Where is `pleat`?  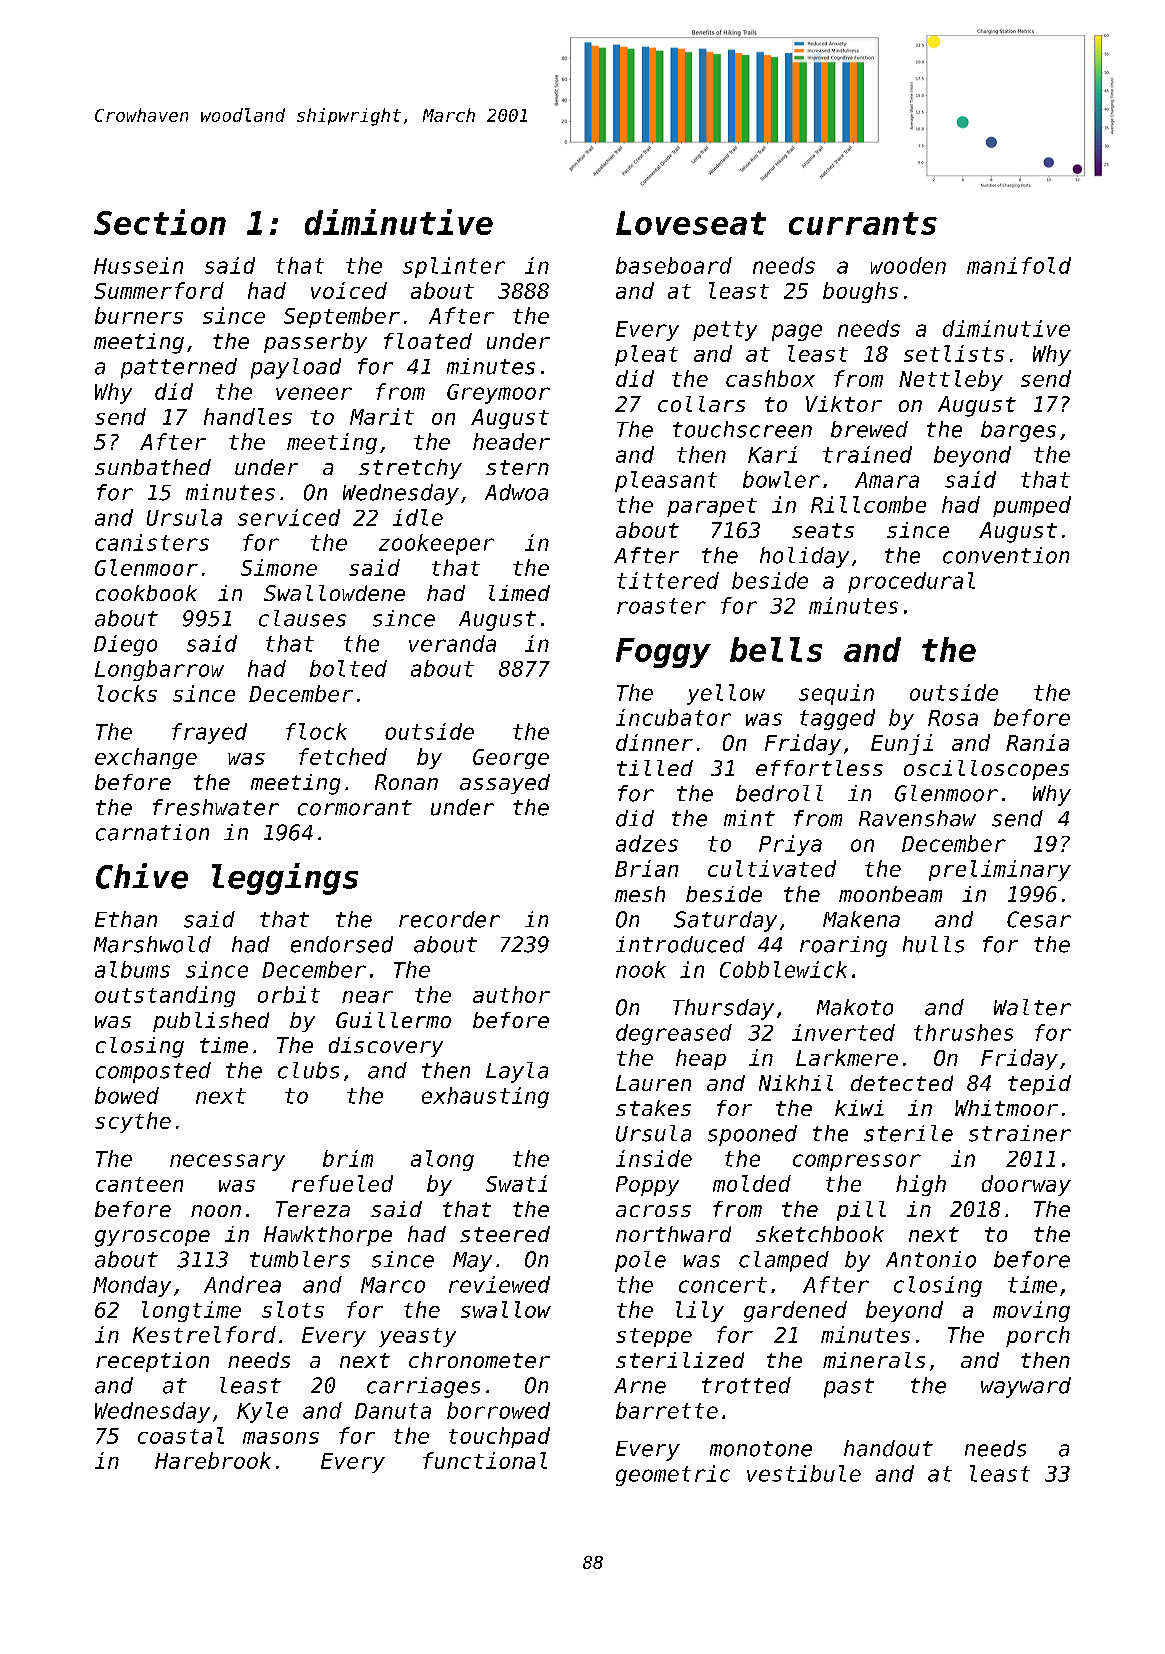 pleat is located at coordinates (646, 355).
